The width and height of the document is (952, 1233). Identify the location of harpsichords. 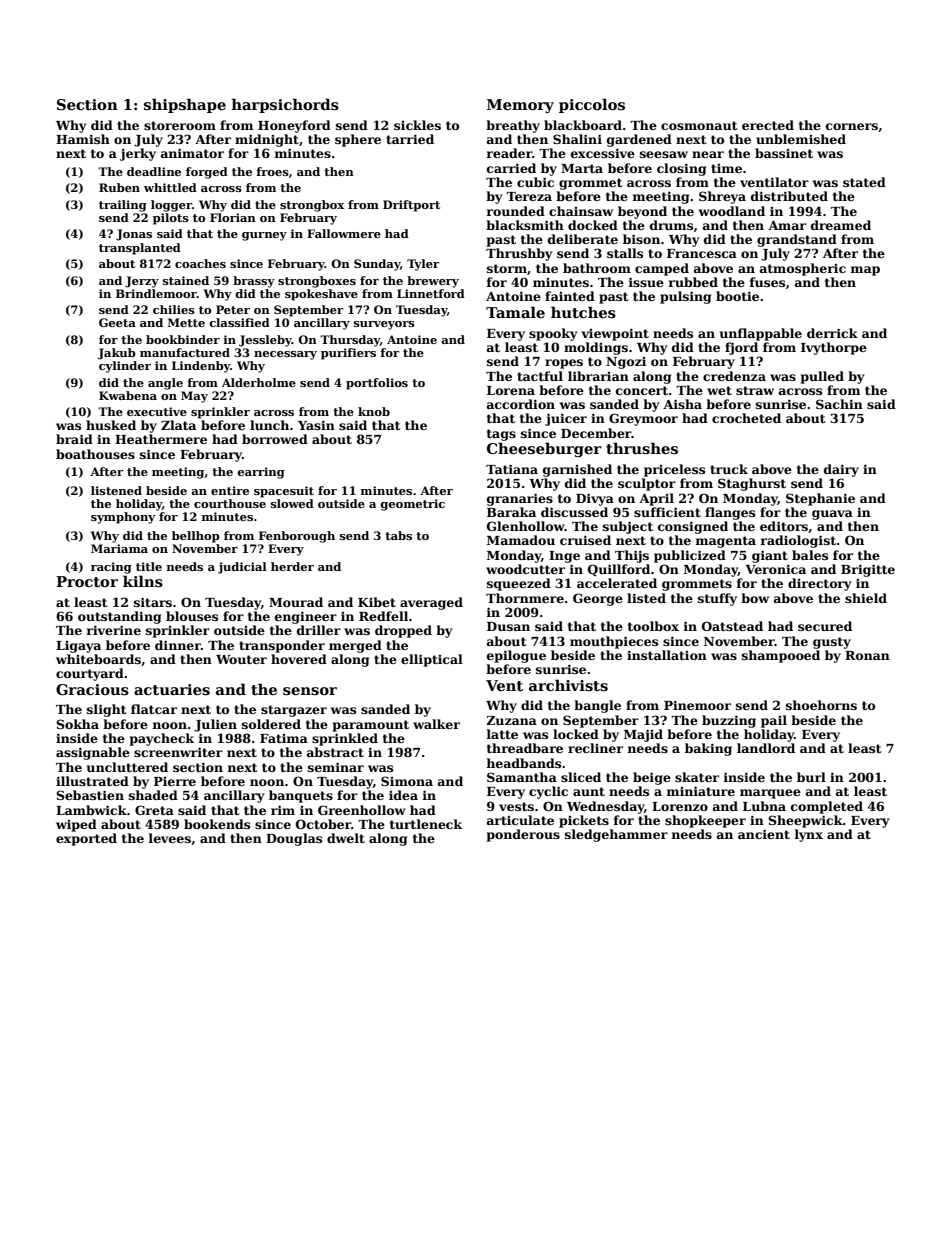
(285, 105).
